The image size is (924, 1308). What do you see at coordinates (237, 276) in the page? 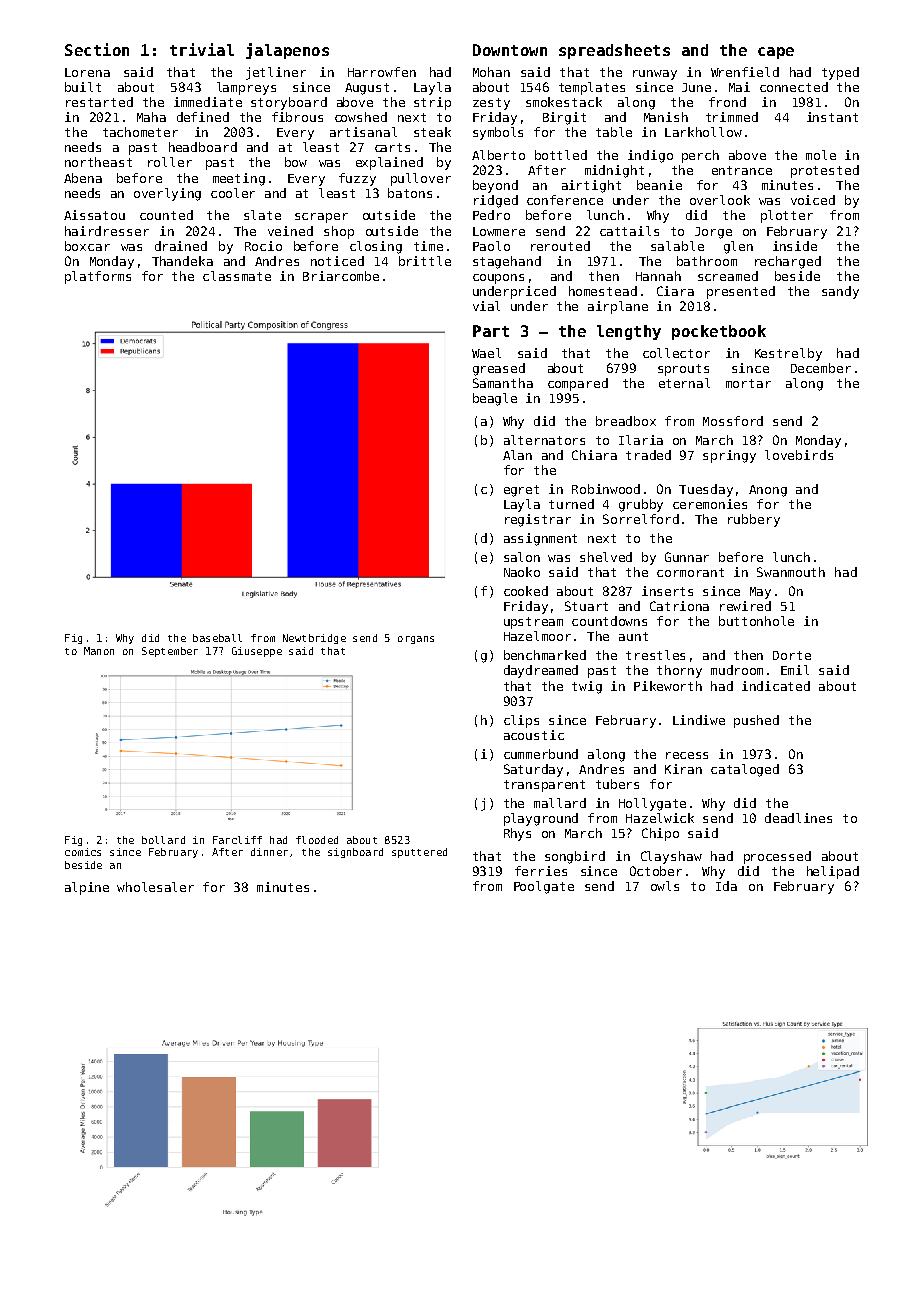
I see `classmate` at bounding box center [237, 276].
